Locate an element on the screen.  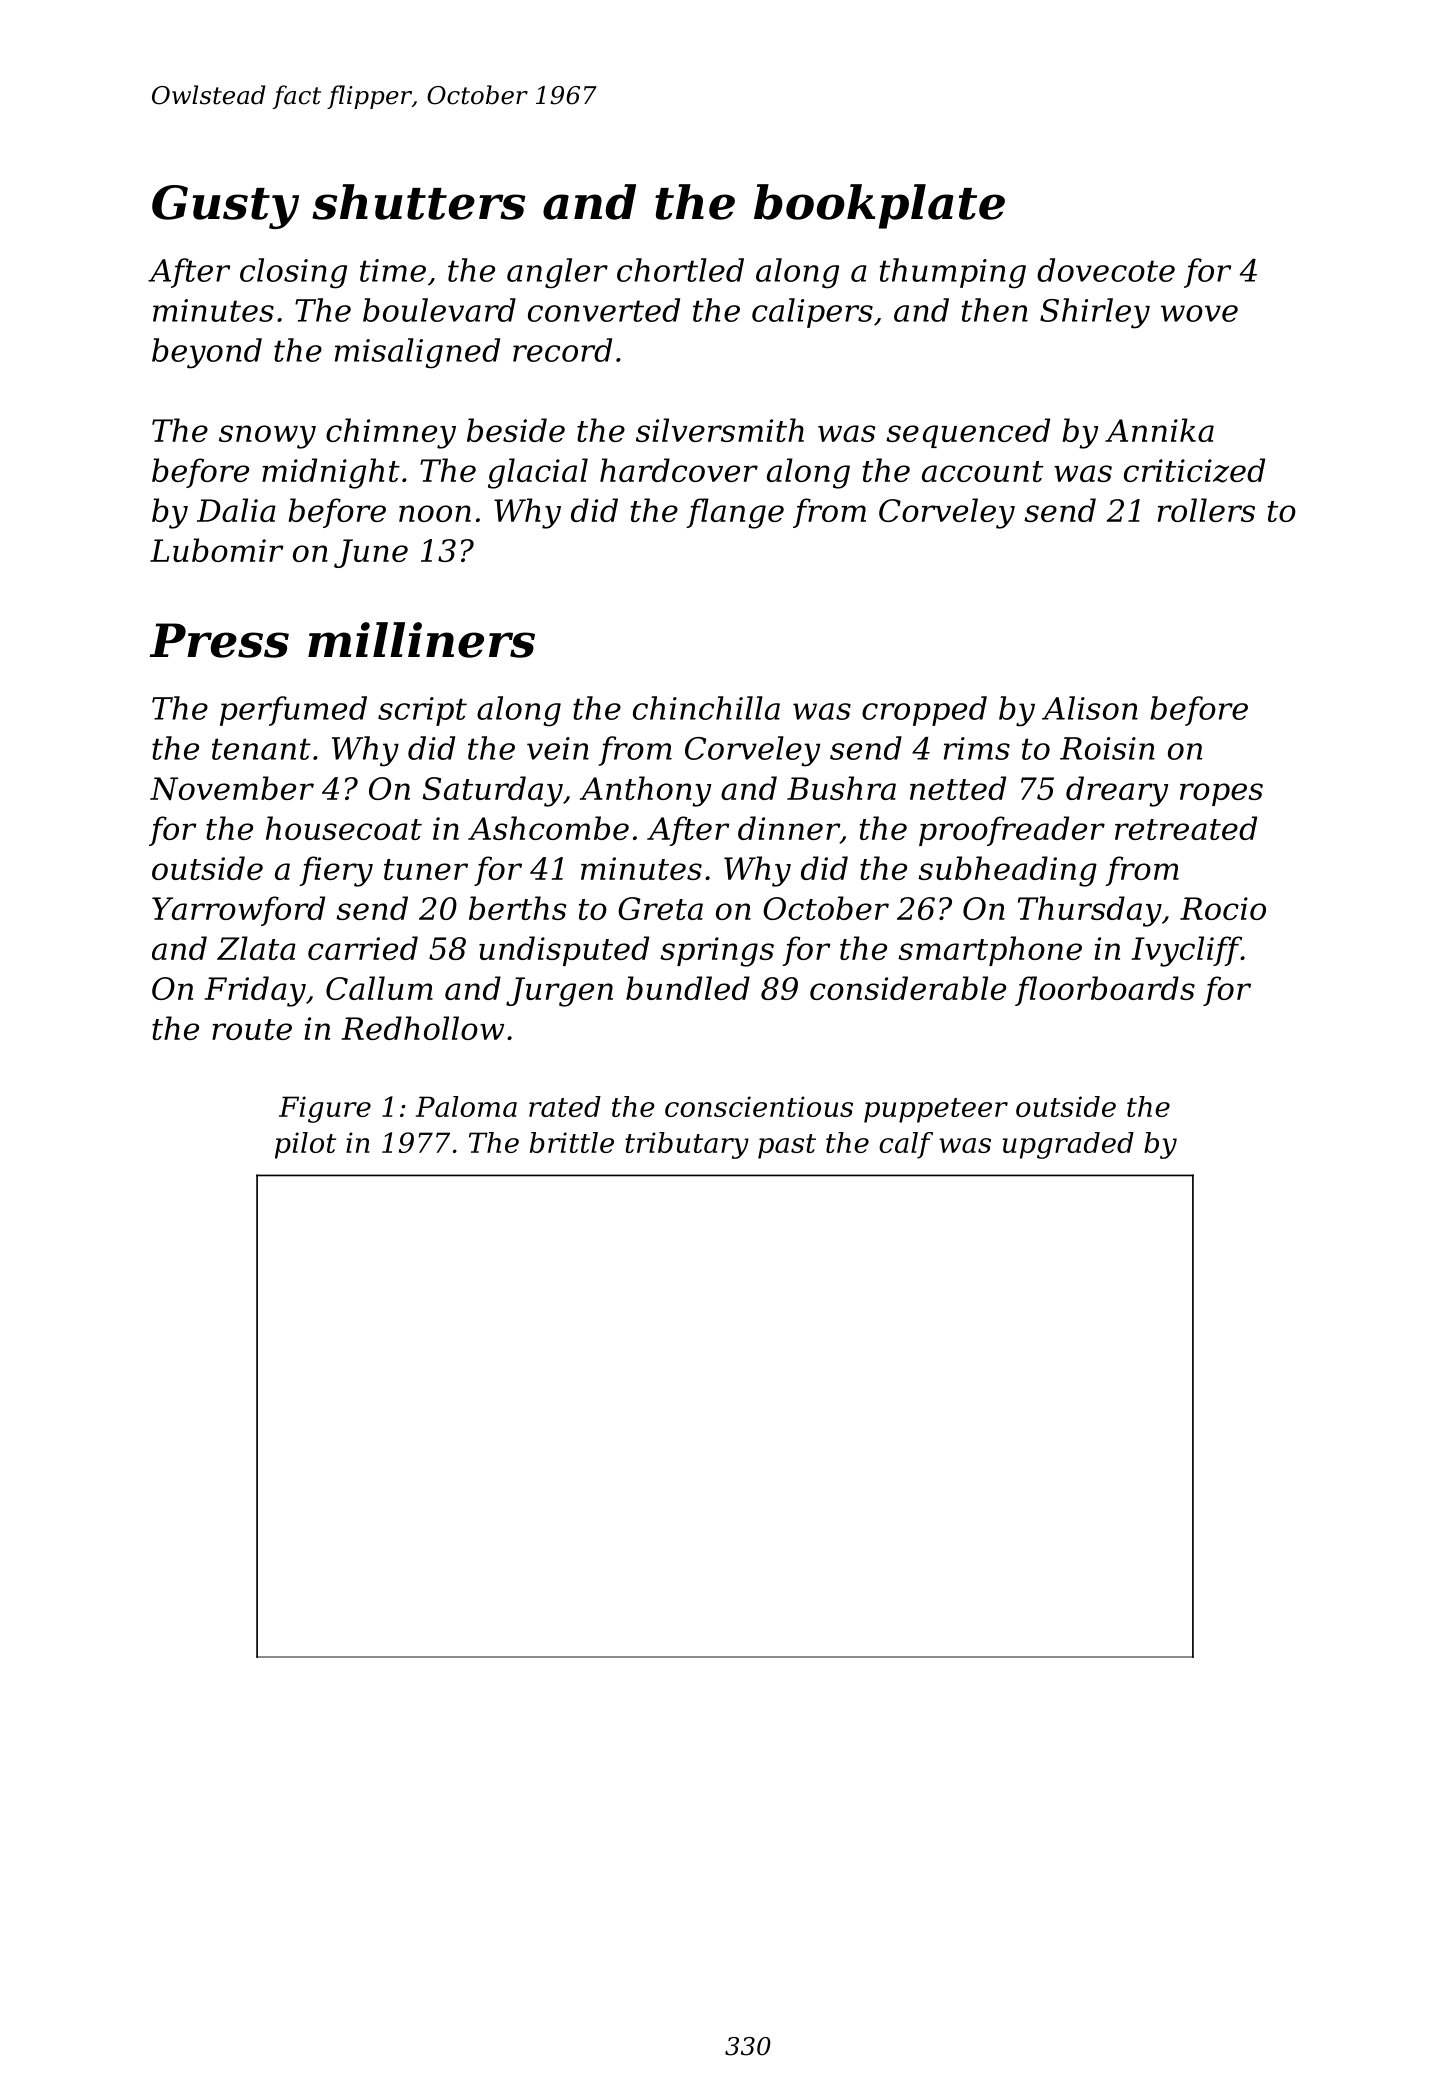
upgraded is located at coordinates (1068, 1145).
